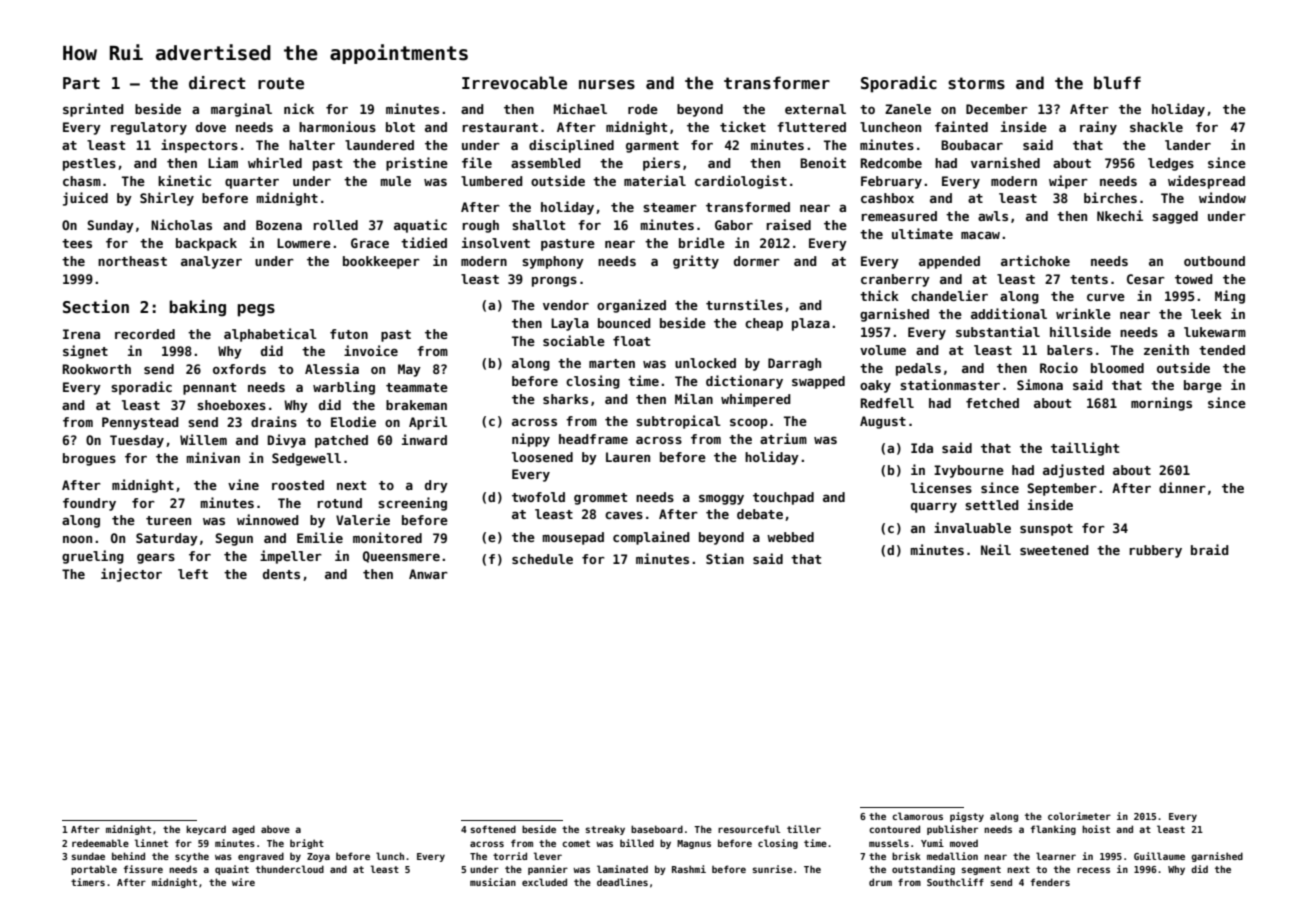 This page has height=924, width=1308. I want to click on window, so click(1222, 197).
